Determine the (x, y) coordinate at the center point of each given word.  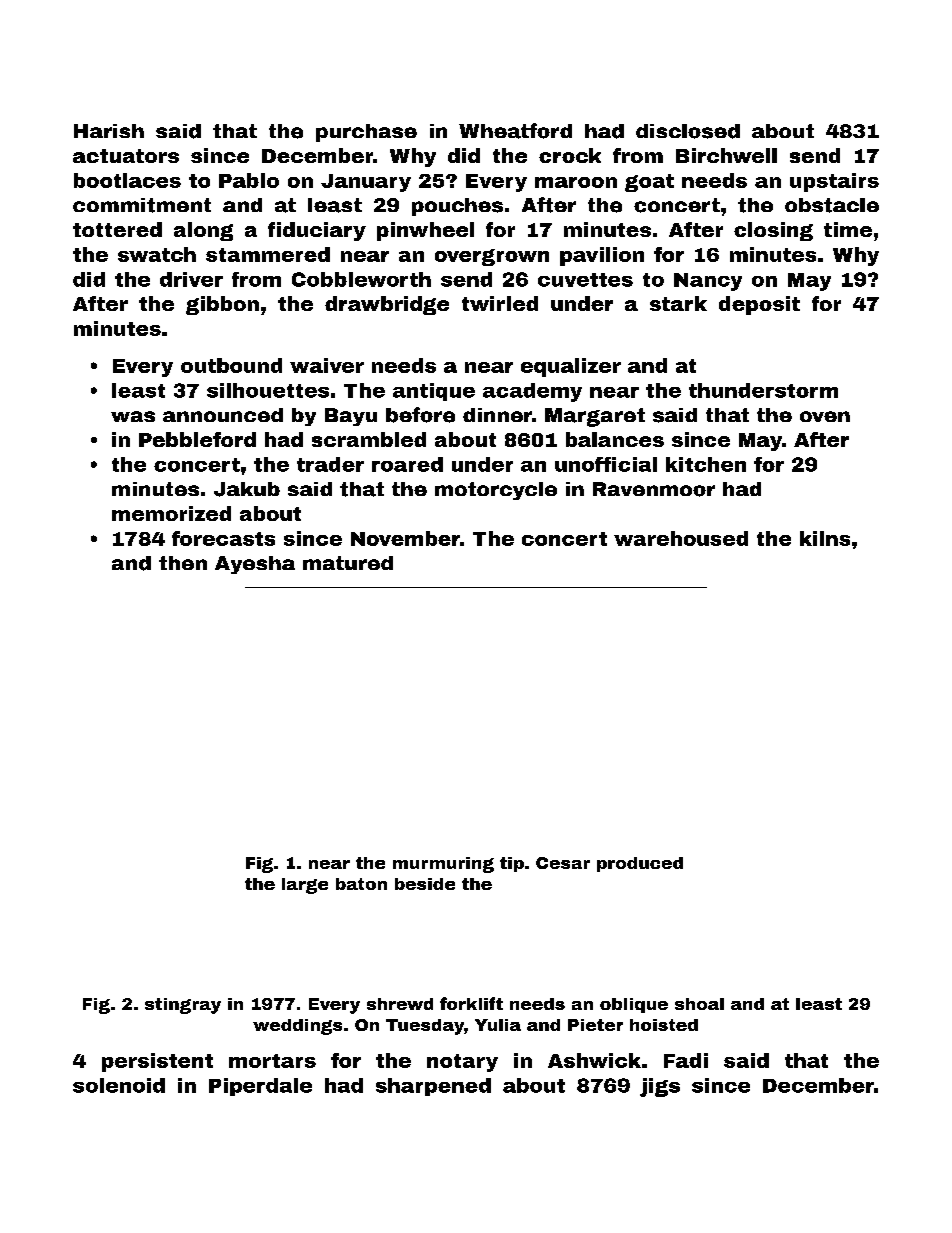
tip (512, 864)
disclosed (688, 131)
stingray (183, 1006)
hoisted (664, 1025)
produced (640, 864)
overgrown (492, 257)
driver (191, 279)
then (183, 563)
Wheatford (515, 131)
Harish (109, 131)
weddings (297, 1027)
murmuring (443, 865)
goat (649, 183)
